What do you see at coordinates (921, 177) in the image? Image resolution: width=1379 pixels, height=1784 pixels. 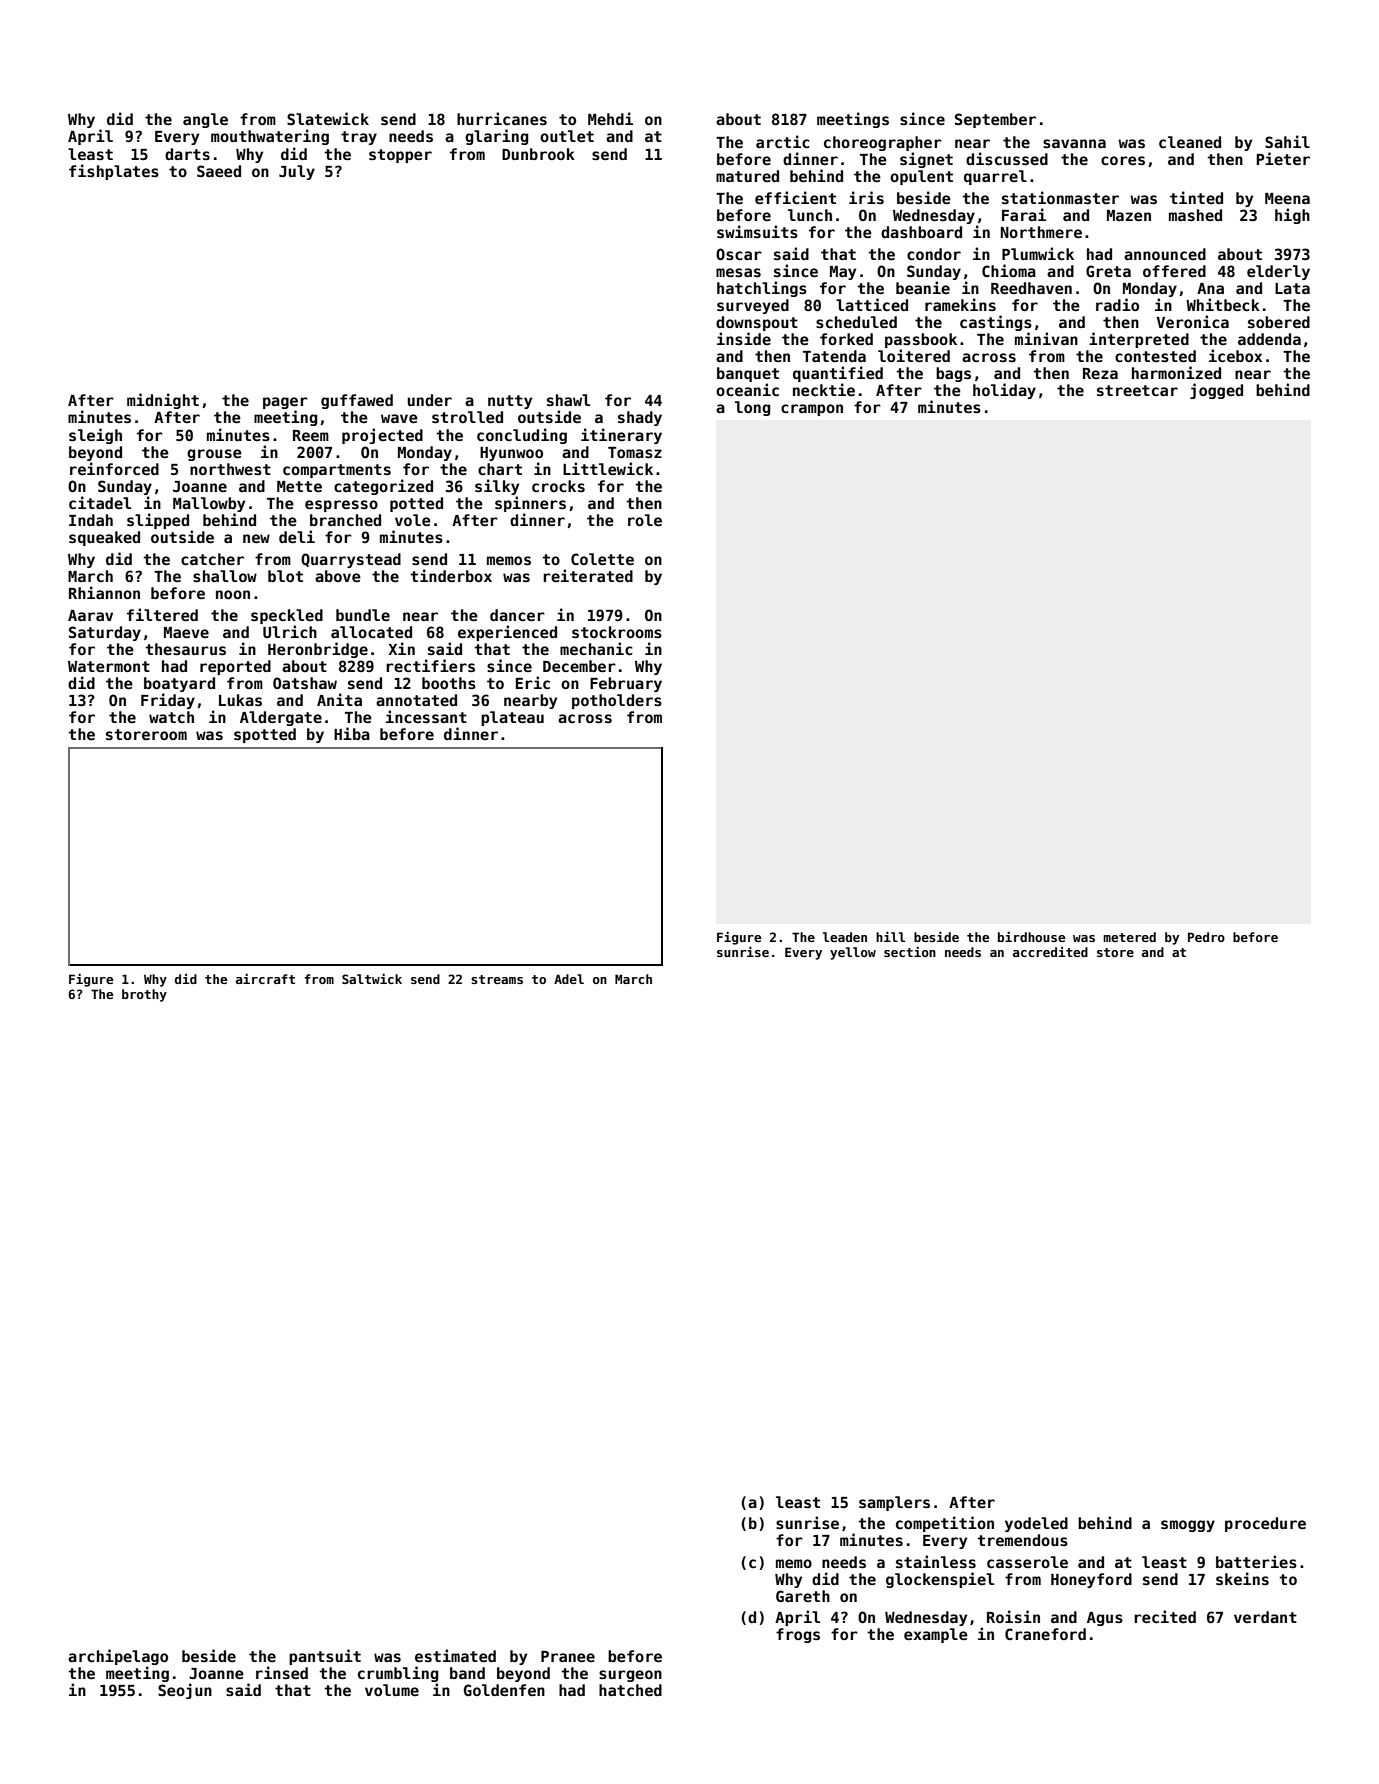 I see `opulent` at bounding box center [921, 177].
